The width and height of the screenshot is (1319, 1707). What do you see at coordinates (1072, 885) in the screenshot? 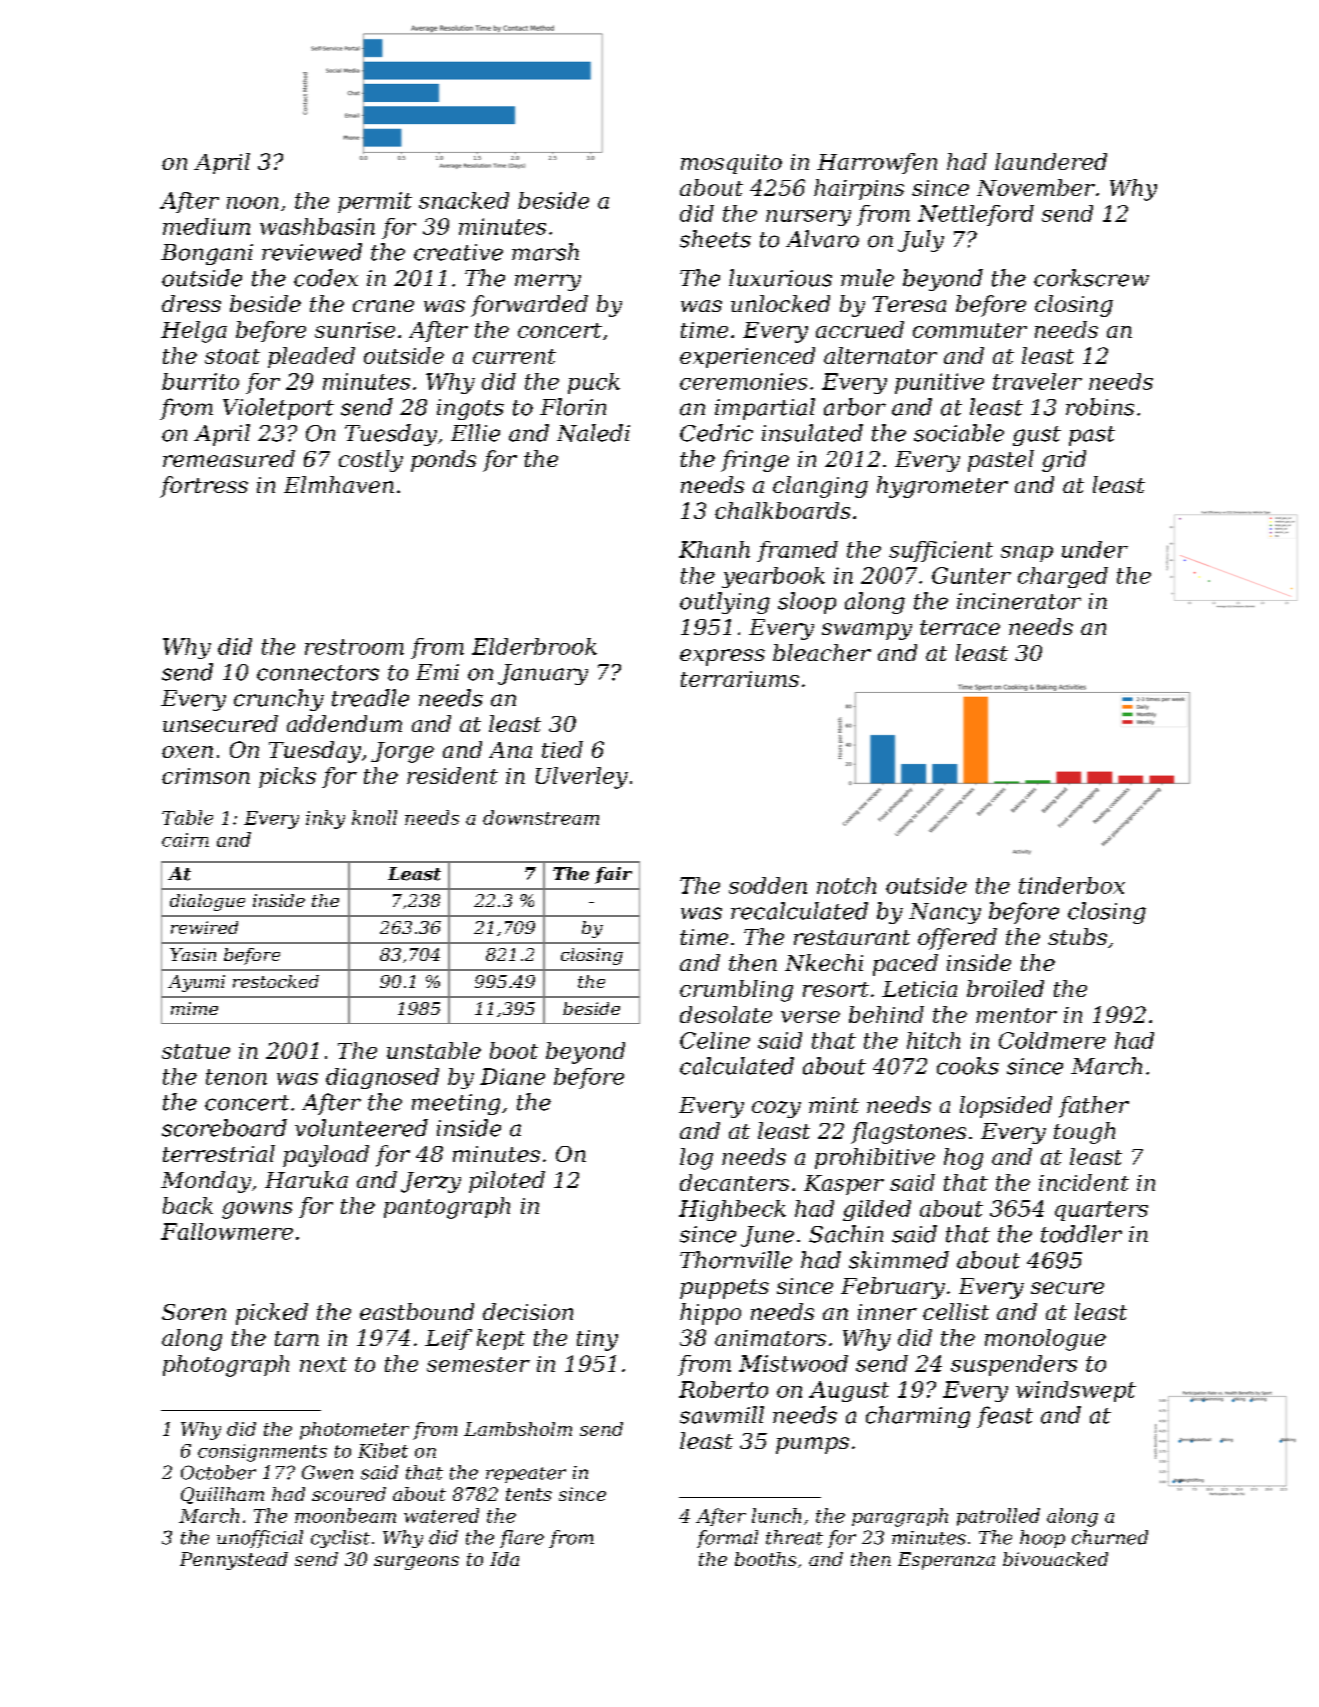
I see `tinderbox` at bounding box center [1072, 885].
